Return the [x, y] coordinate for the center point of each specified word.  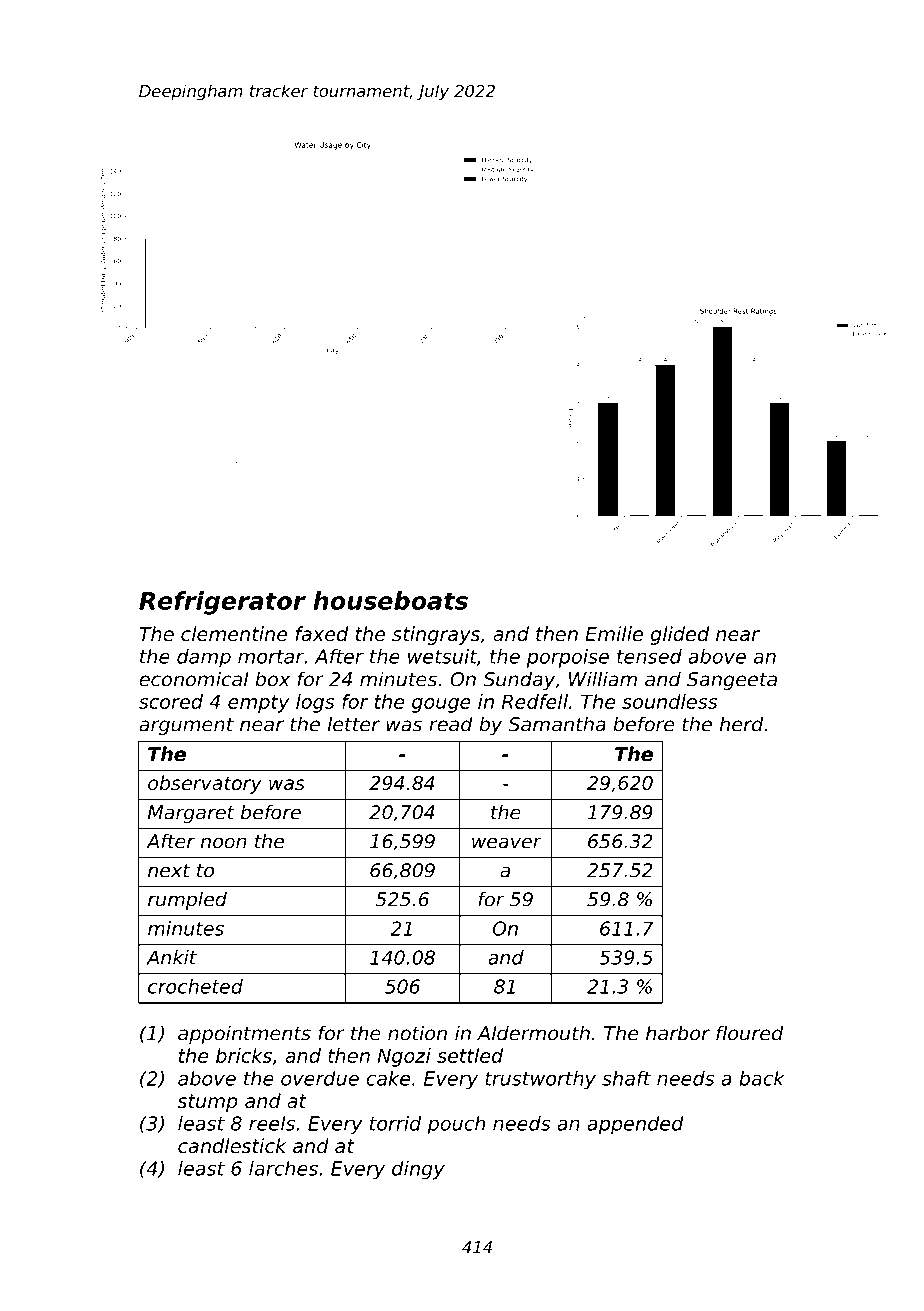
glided [680, 635]
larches [283, 1168]
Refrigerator [222, 603]
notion [417, 1033]
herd [741, 724]
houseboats [390, 600]
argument [186, 726]
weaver [507, 843]
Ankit [171, 957]
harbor [678, 1033]
